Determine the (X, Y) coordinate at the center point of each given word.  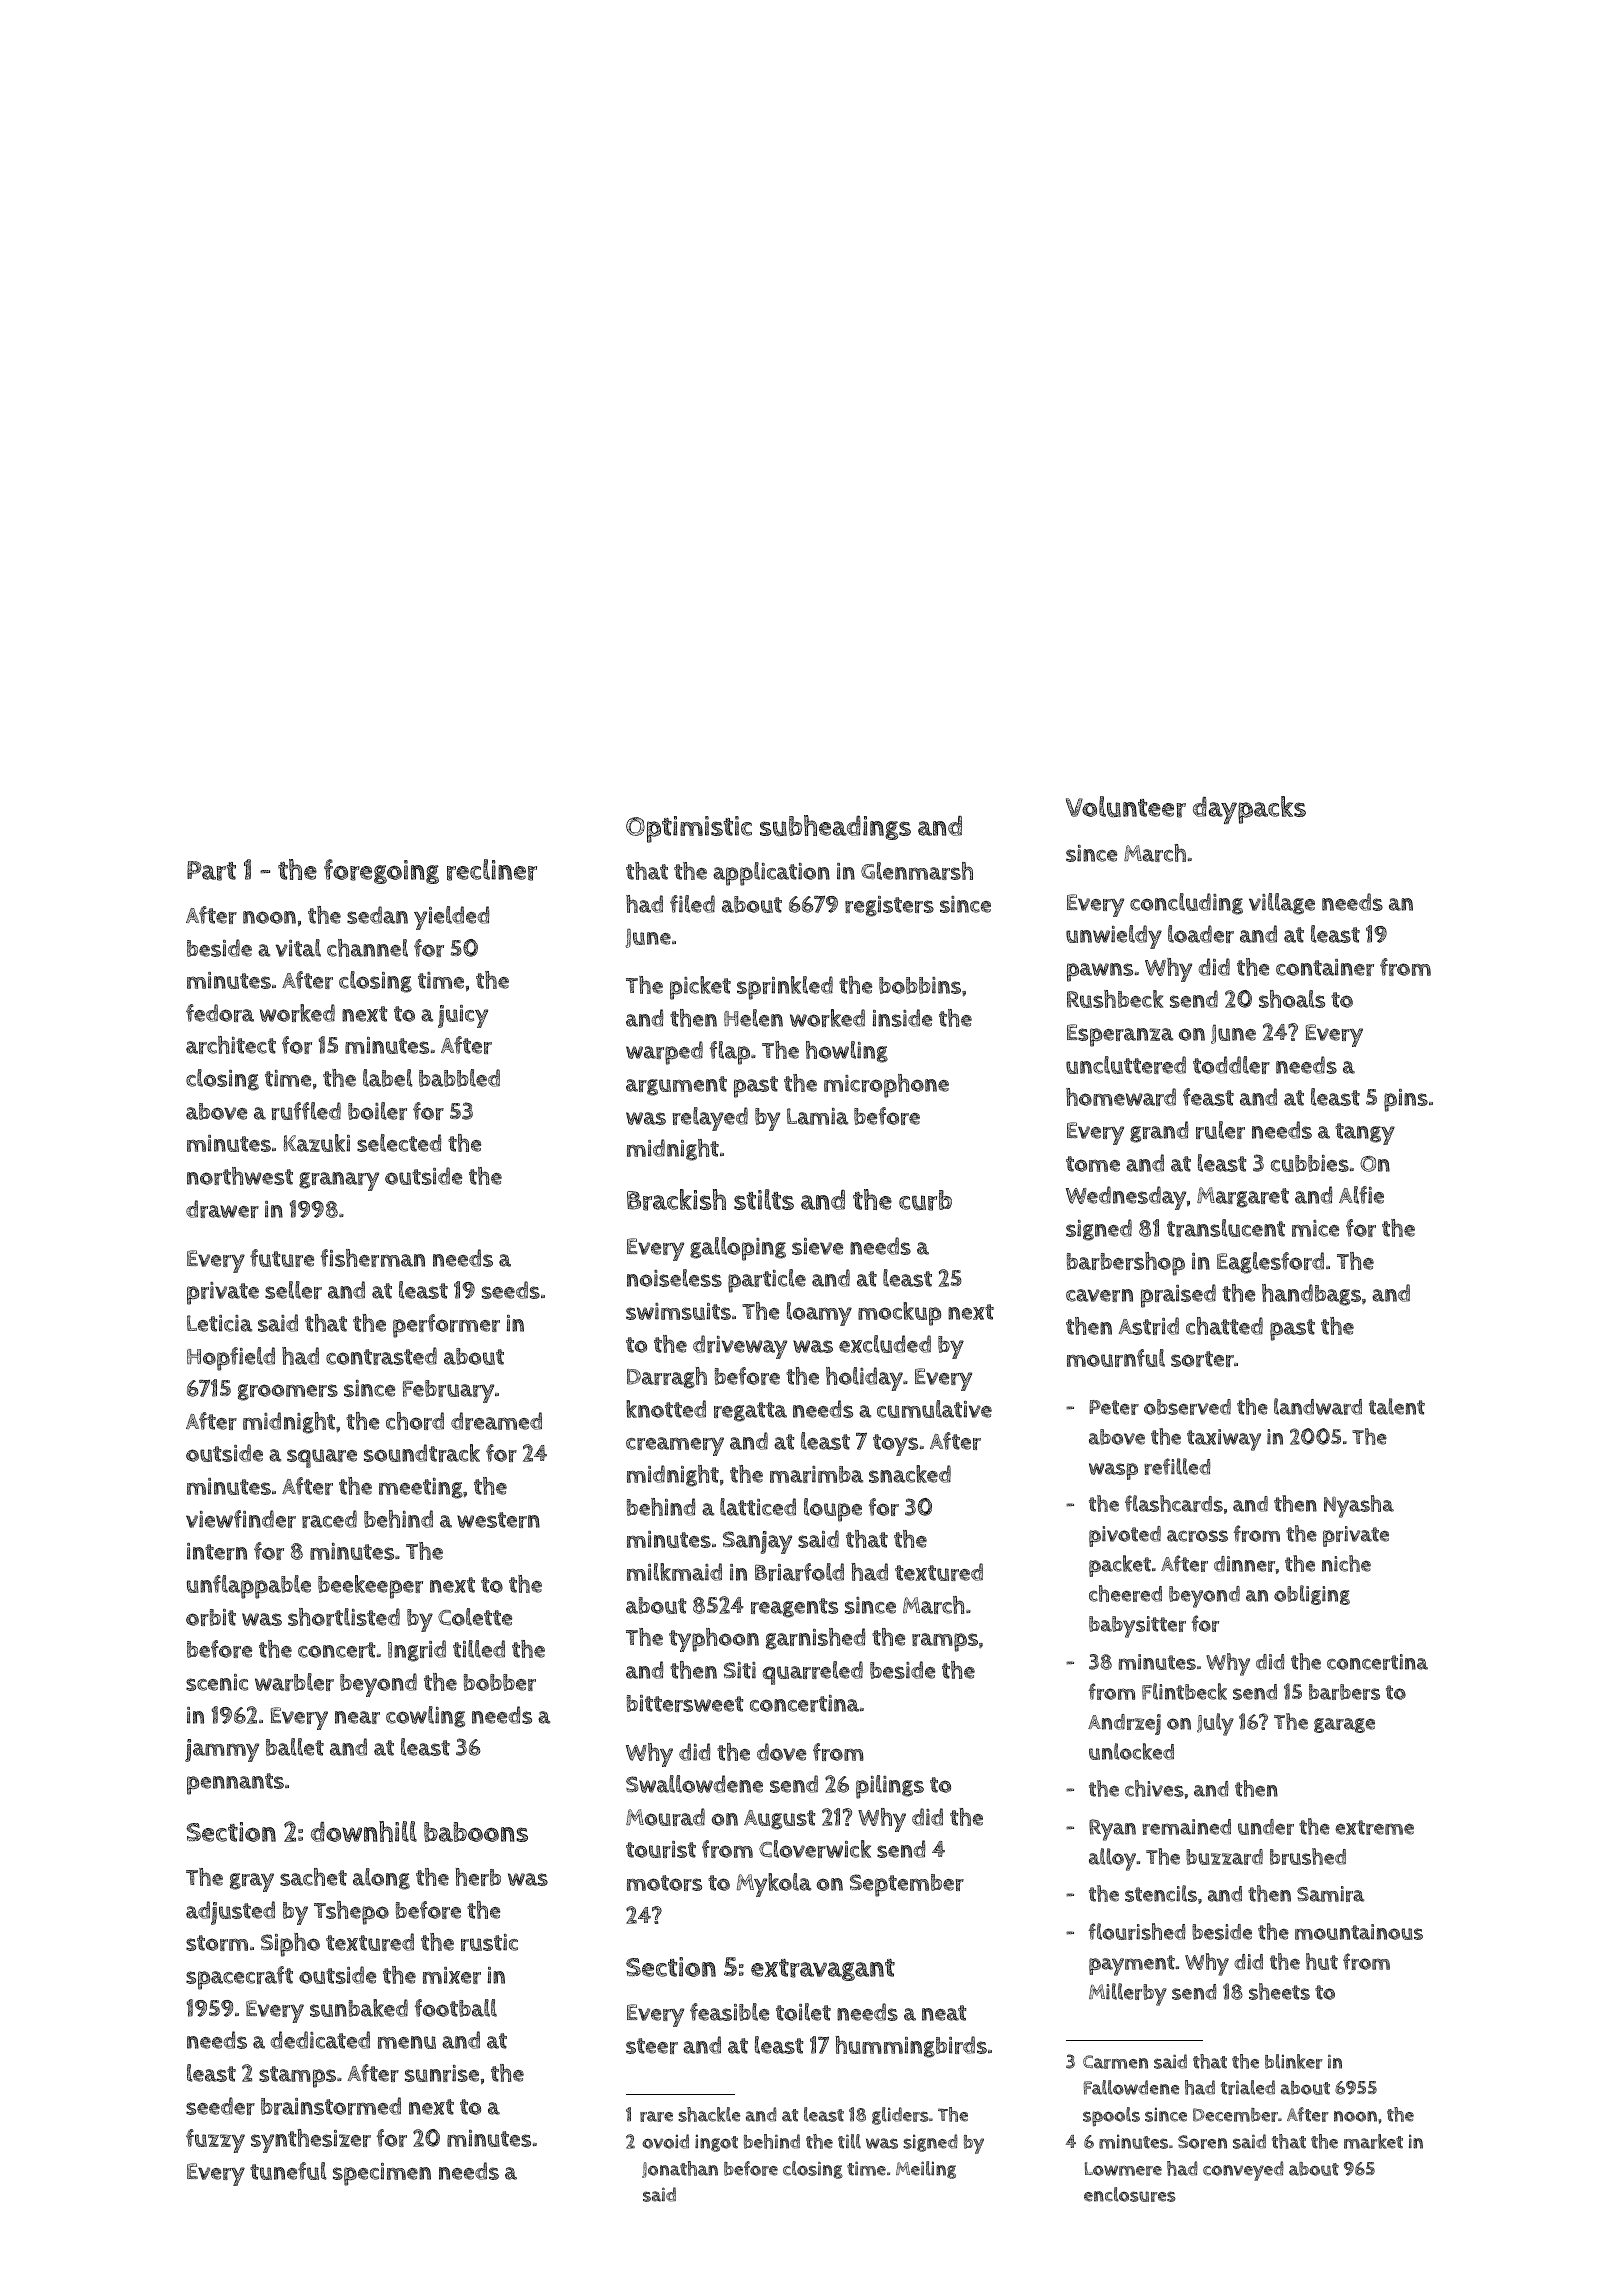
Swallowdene (694, 1784)
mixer (452, 1975)
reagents (794, 1608)
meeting (421, 1488)
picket (700, 988)
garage (1344, 1725)
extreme (1374, 1827)
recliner (492, 870)
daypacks (1249, 810)
